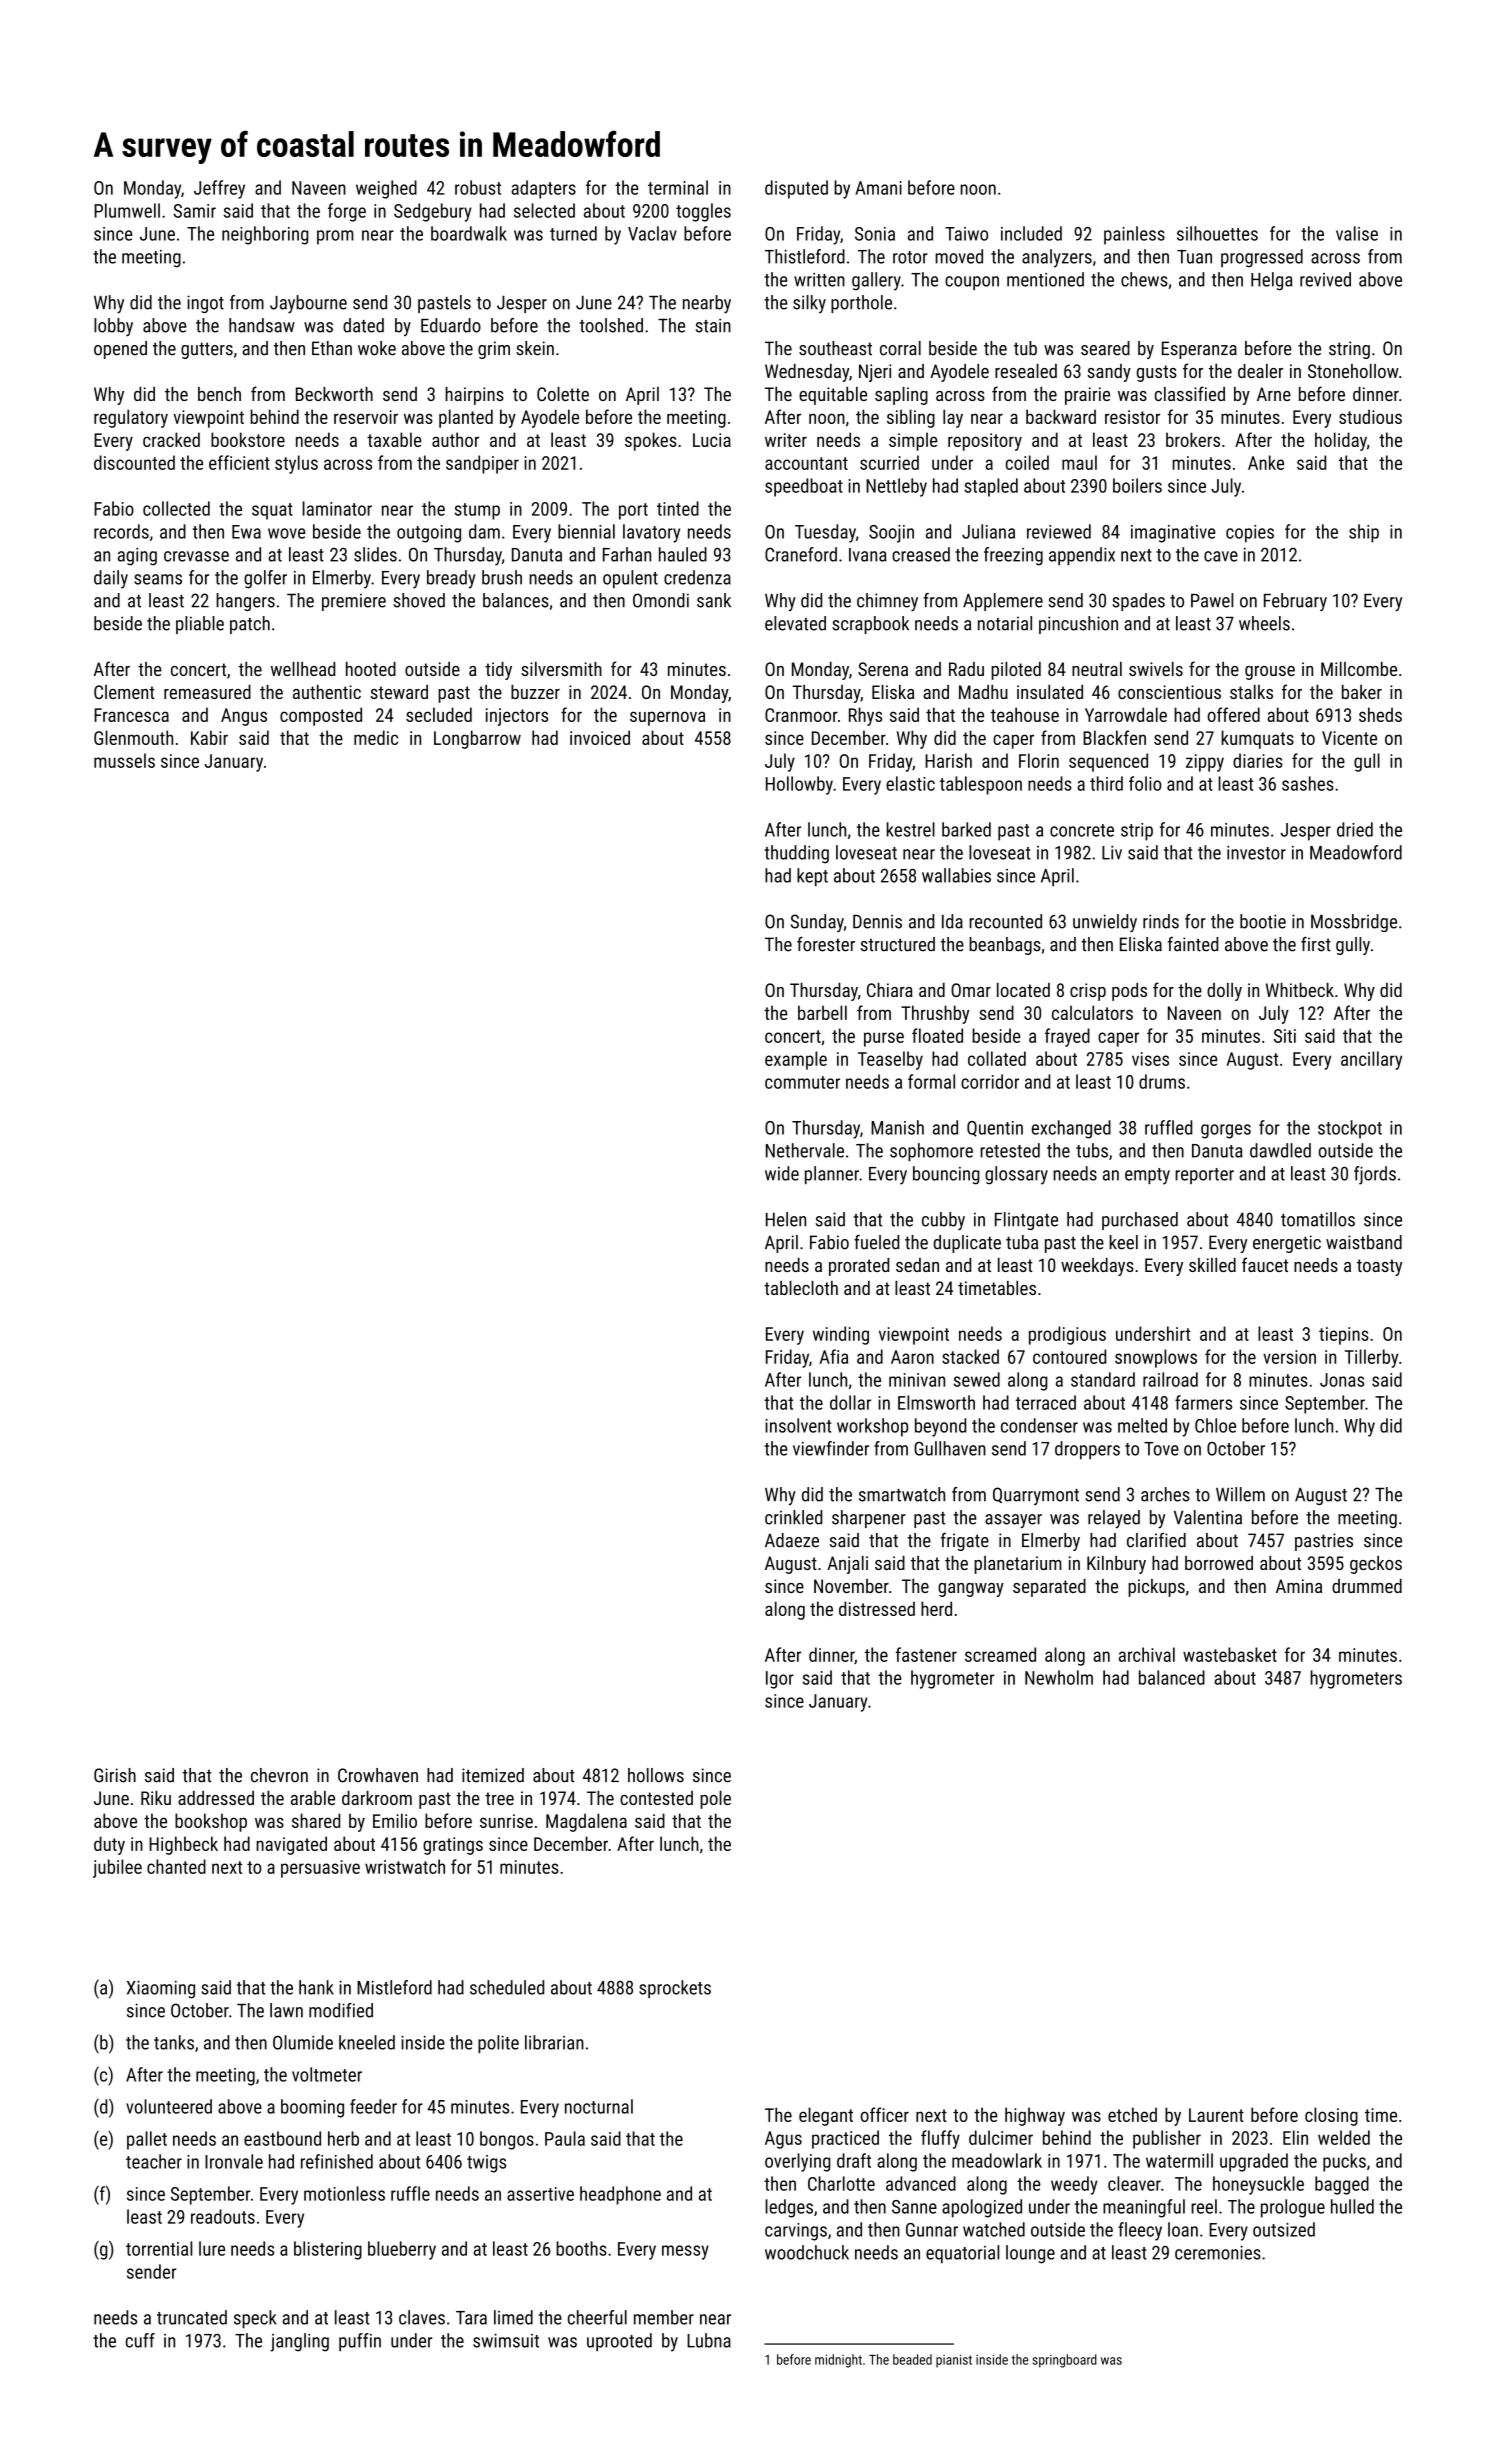 Image resolution: width=1496 pixels, height=2464 pixels. I want to click on Samir, so click(194, 211).
